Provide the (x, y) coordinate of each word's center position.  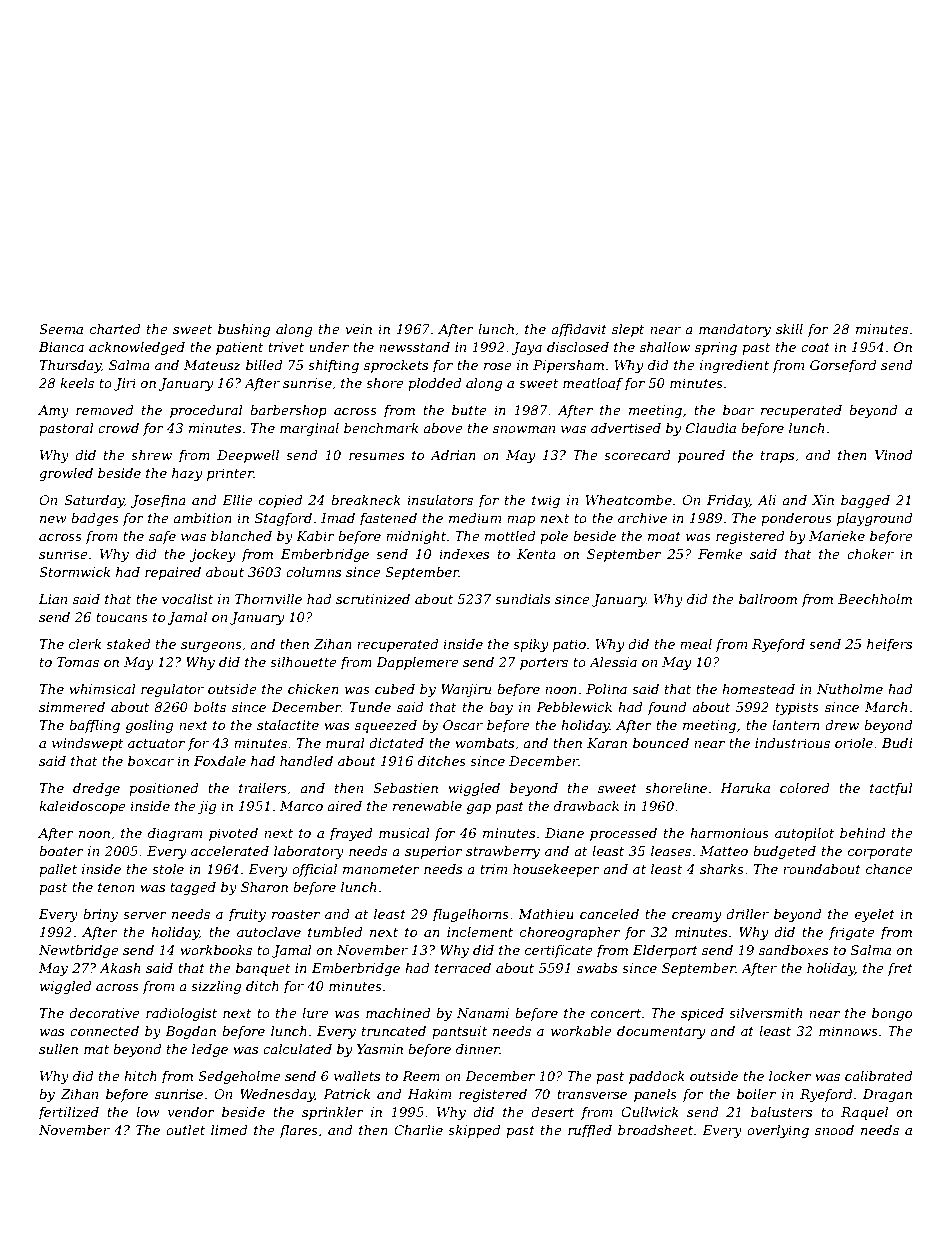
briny (100, 915)
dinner (478, 1049)
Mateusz (212, 365)
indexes (464, 554)
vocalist (187, 599)
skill (789, 329)
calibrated (879, 1076)
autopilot (804, 834)
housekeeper (556, 870)
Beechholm (875, 599)
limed (229, 1130)
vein (358, 329)
